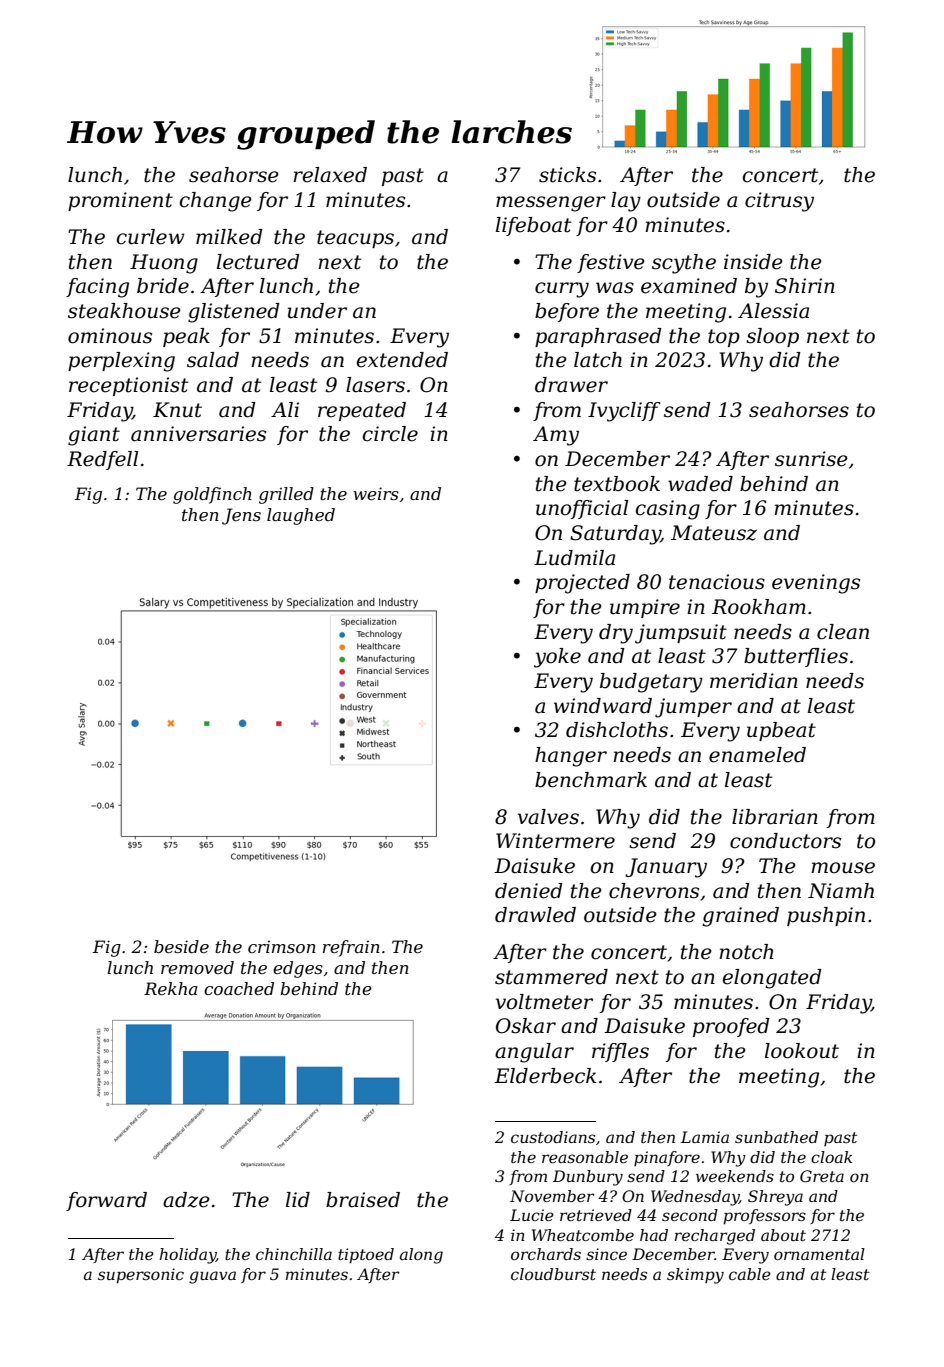 The height and width of the image is (1367, 944). Describe the element at coordinates (198, 434) in the image. I see `anniversaries` at that location.
